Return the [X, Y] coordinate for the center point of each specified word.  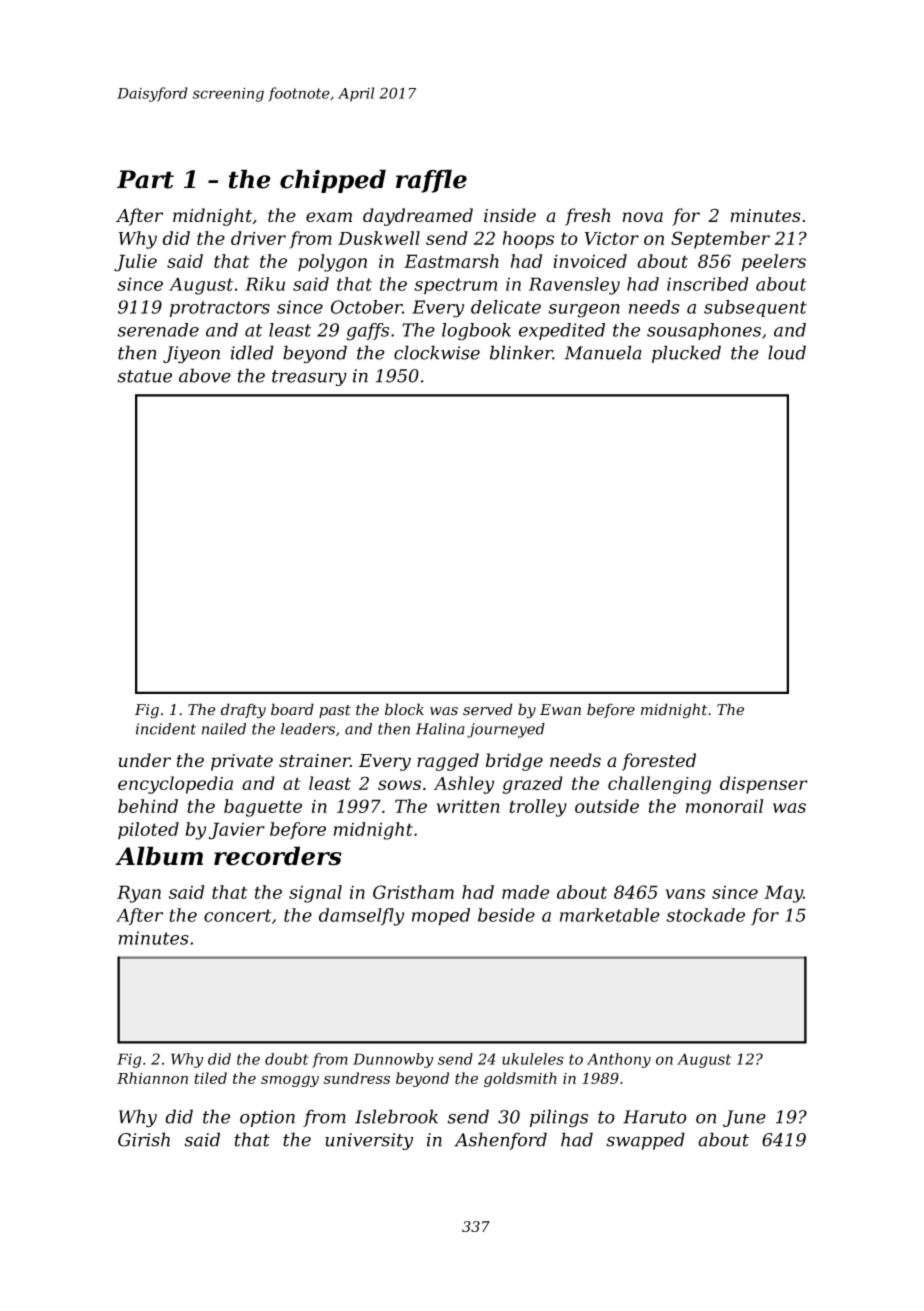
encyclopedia [175, 785]
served [488, 709]
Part [145, 179]
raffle [431, 181]
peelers [774, 263]
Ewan [560, 710]
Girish [144, 1139]
